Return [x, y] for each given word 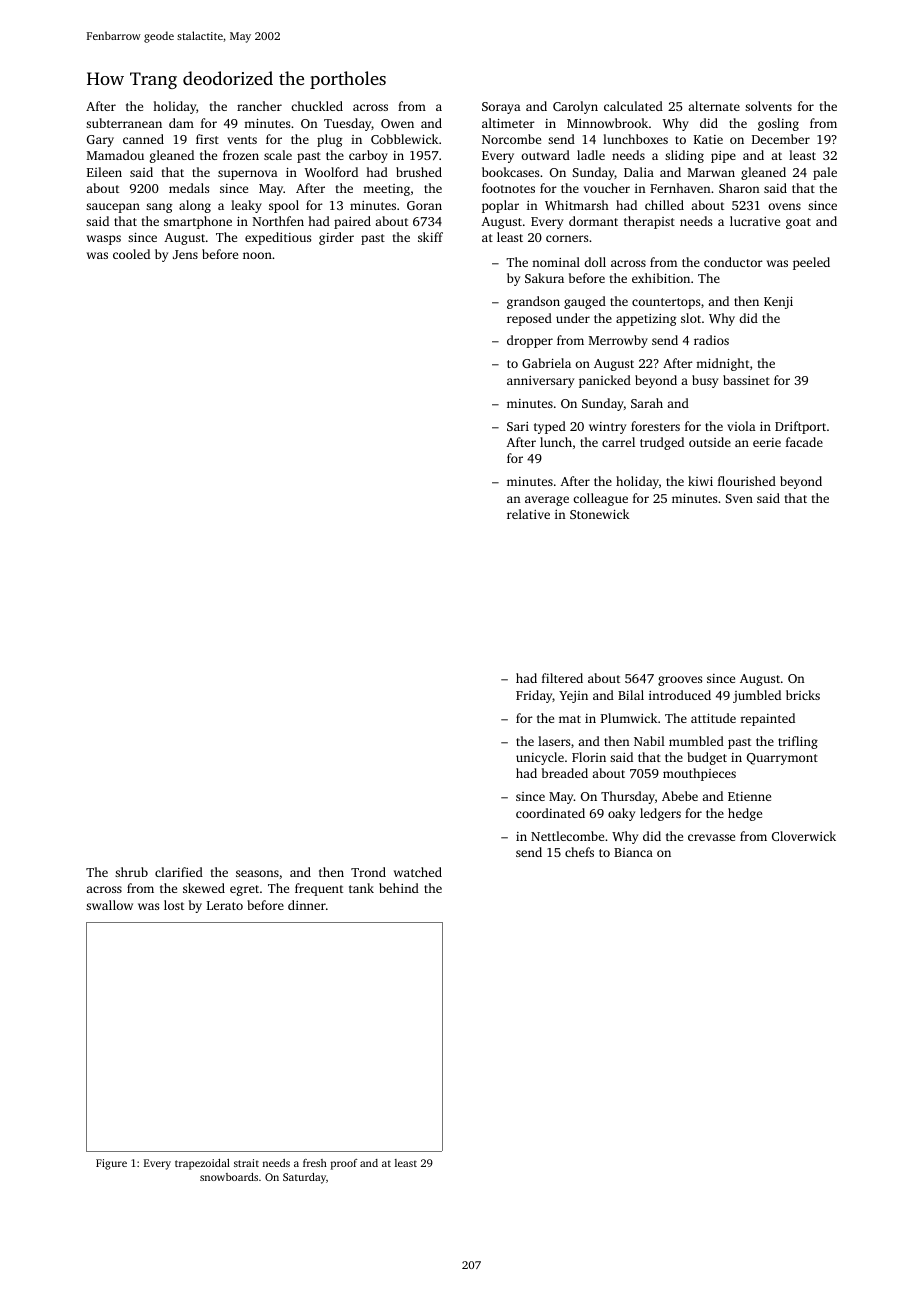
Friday [534, 696]
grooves [680, 681]
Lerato [225, 905]
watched [418, 872]
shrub [131, 872]
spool [284, 206]
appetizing [646, 320]
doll [595, 262]
